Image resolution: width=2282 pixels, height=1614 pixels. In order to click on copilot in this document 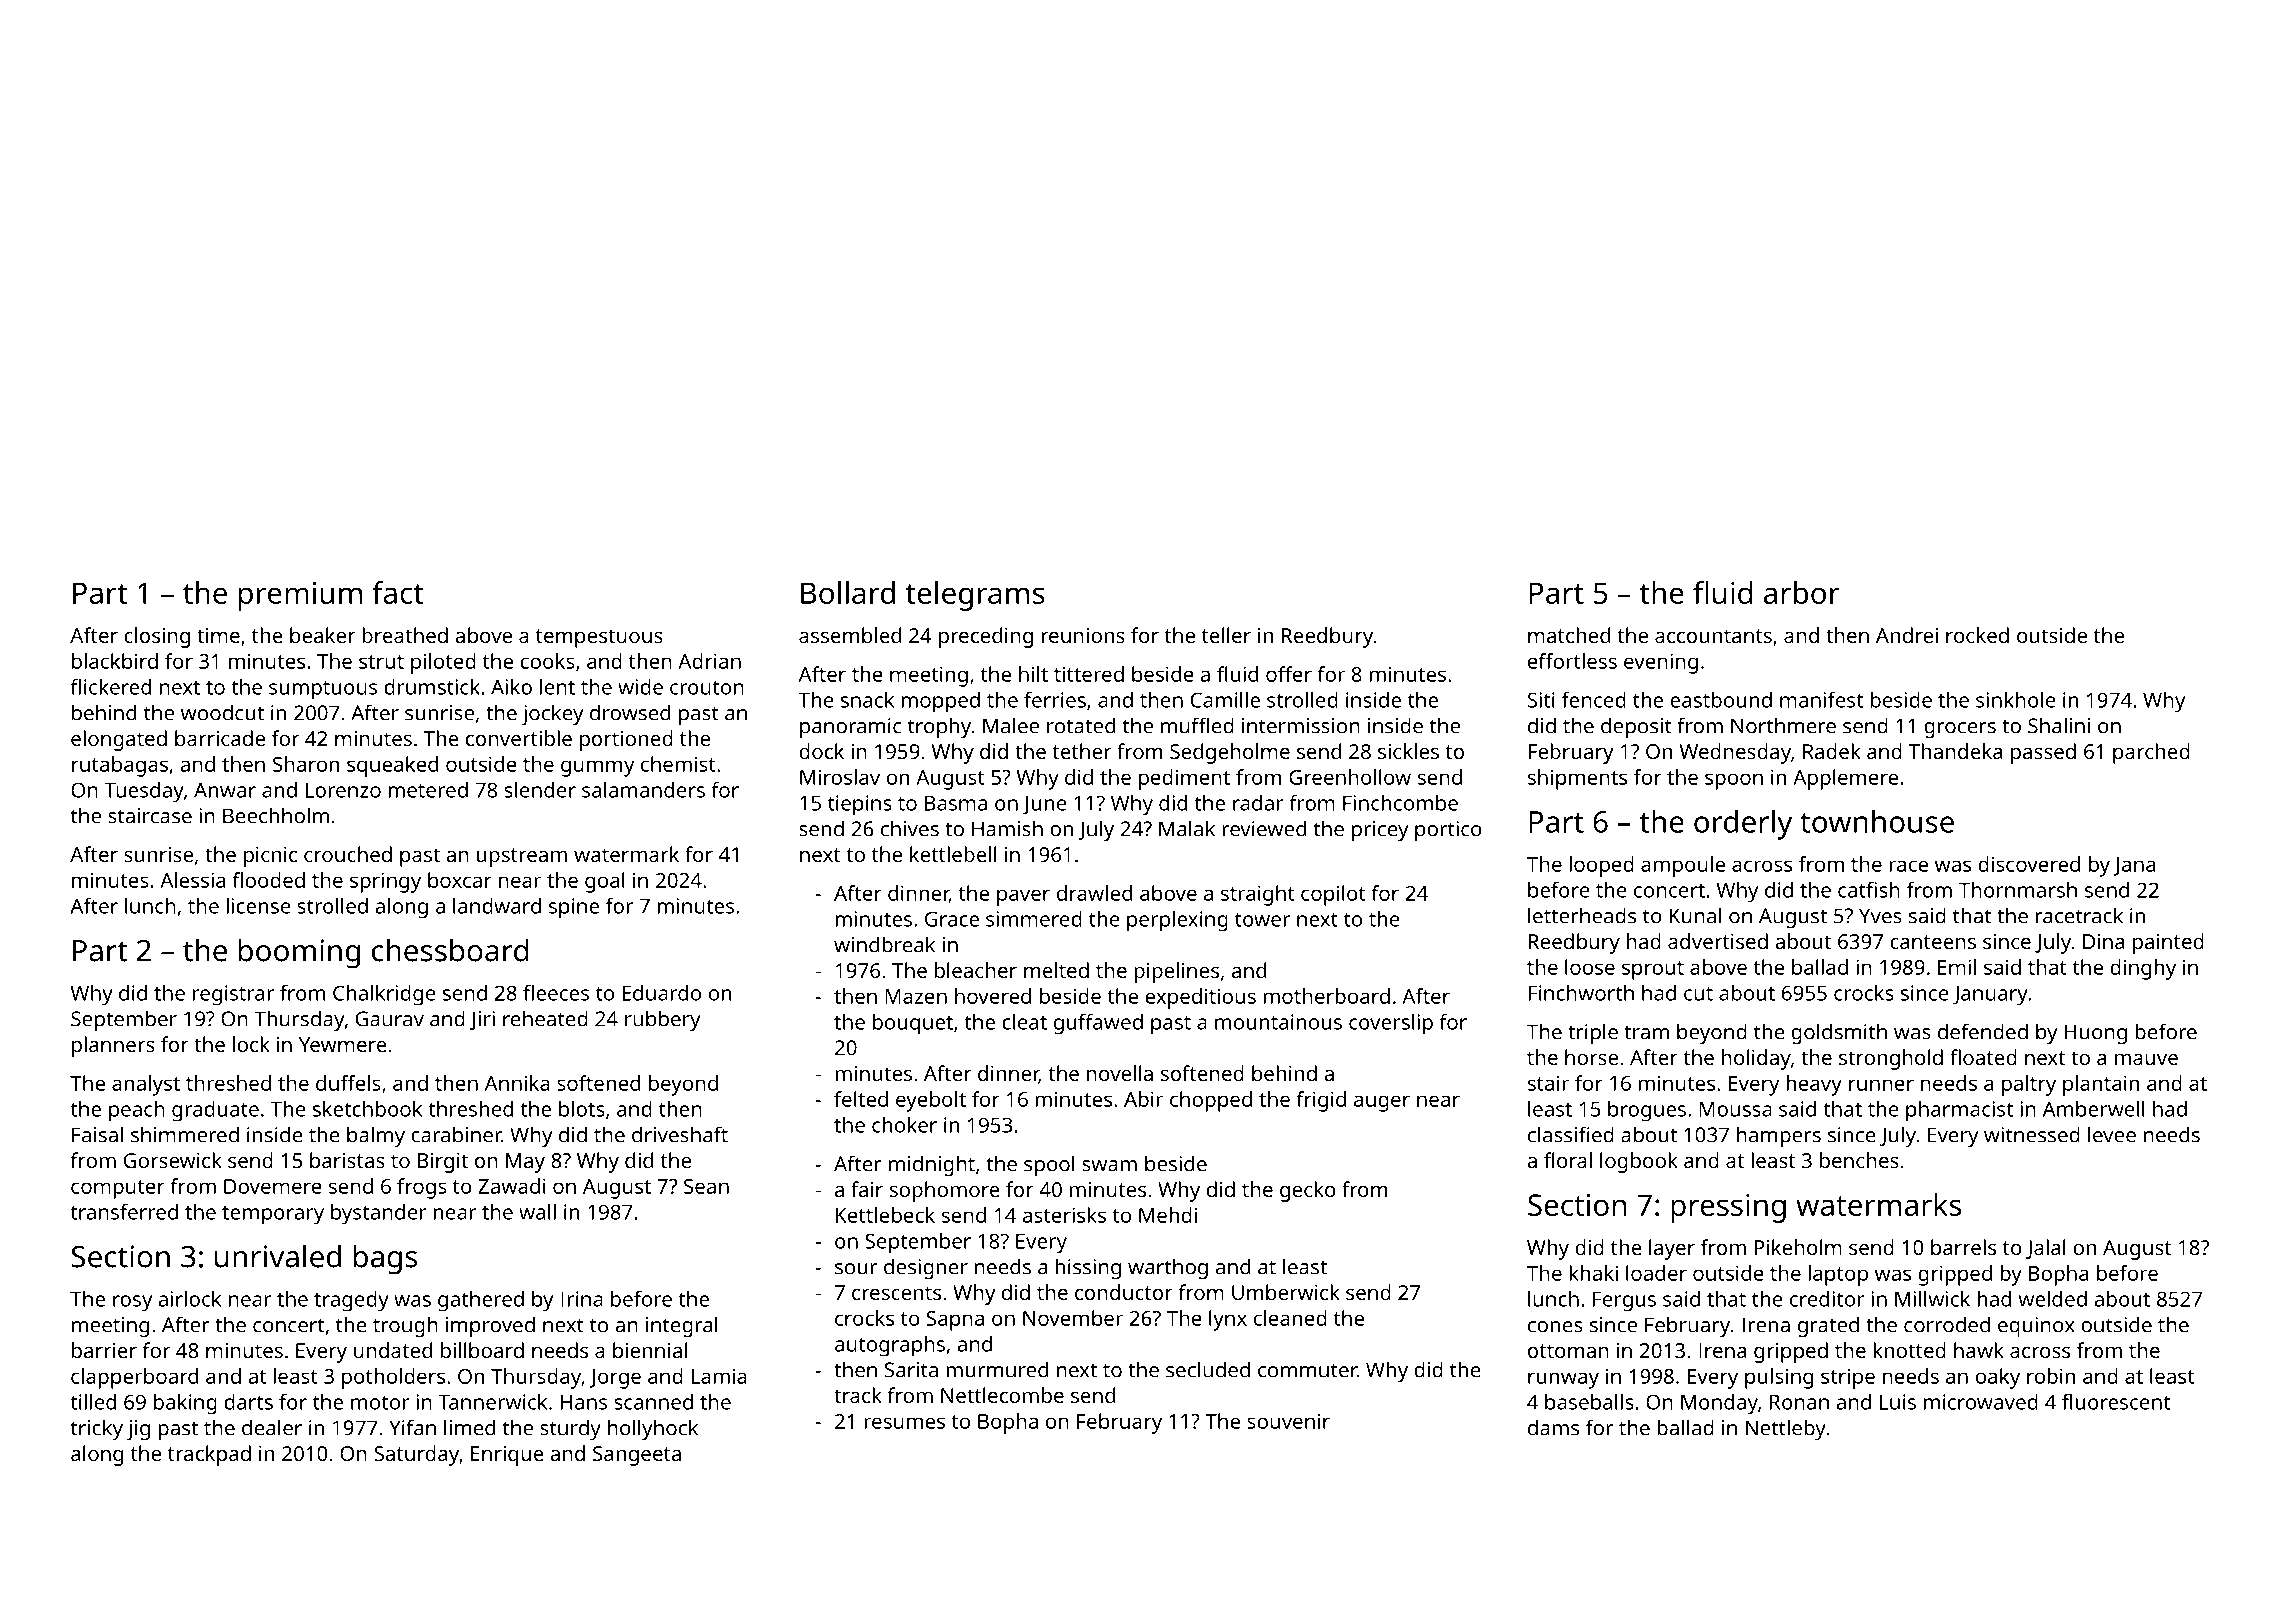, I will do `click(1333, 895)`.
